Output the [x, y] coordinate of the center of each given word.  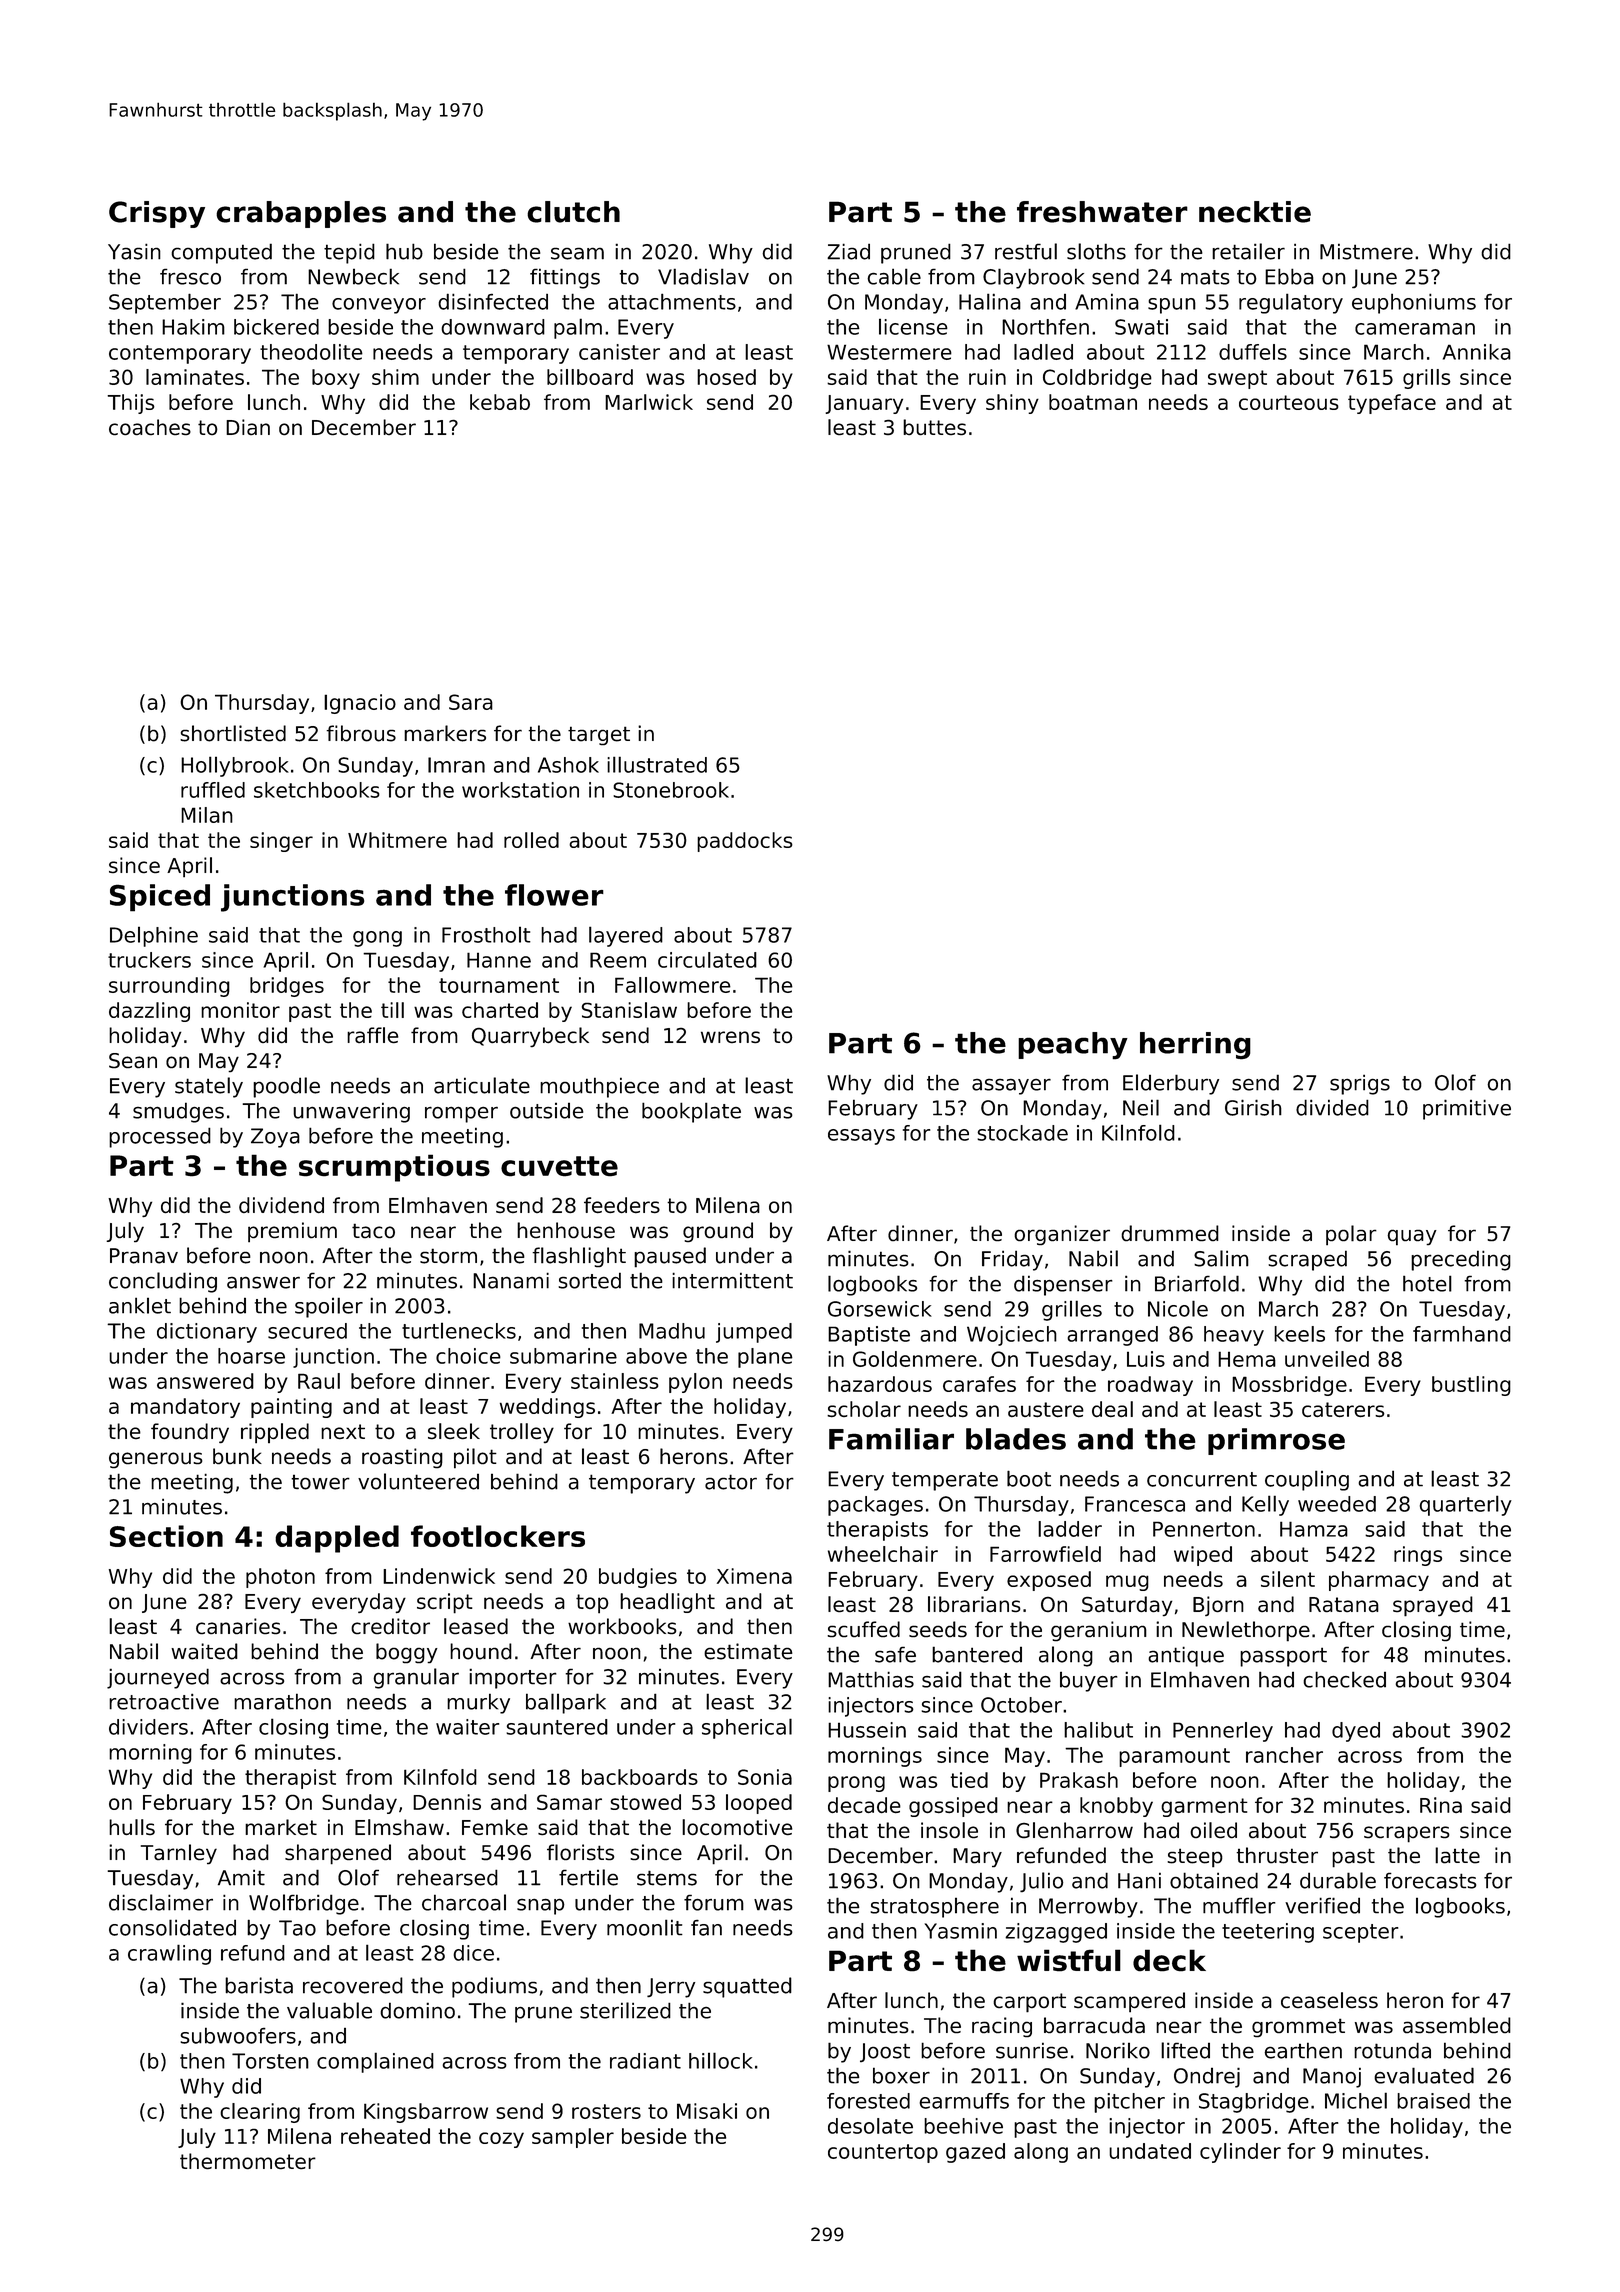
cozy [501, 2140]
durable [1338, 1880]
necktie [1255, 212]
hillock [721, 2060]
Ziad [848, 251]
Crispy [157, 214]
